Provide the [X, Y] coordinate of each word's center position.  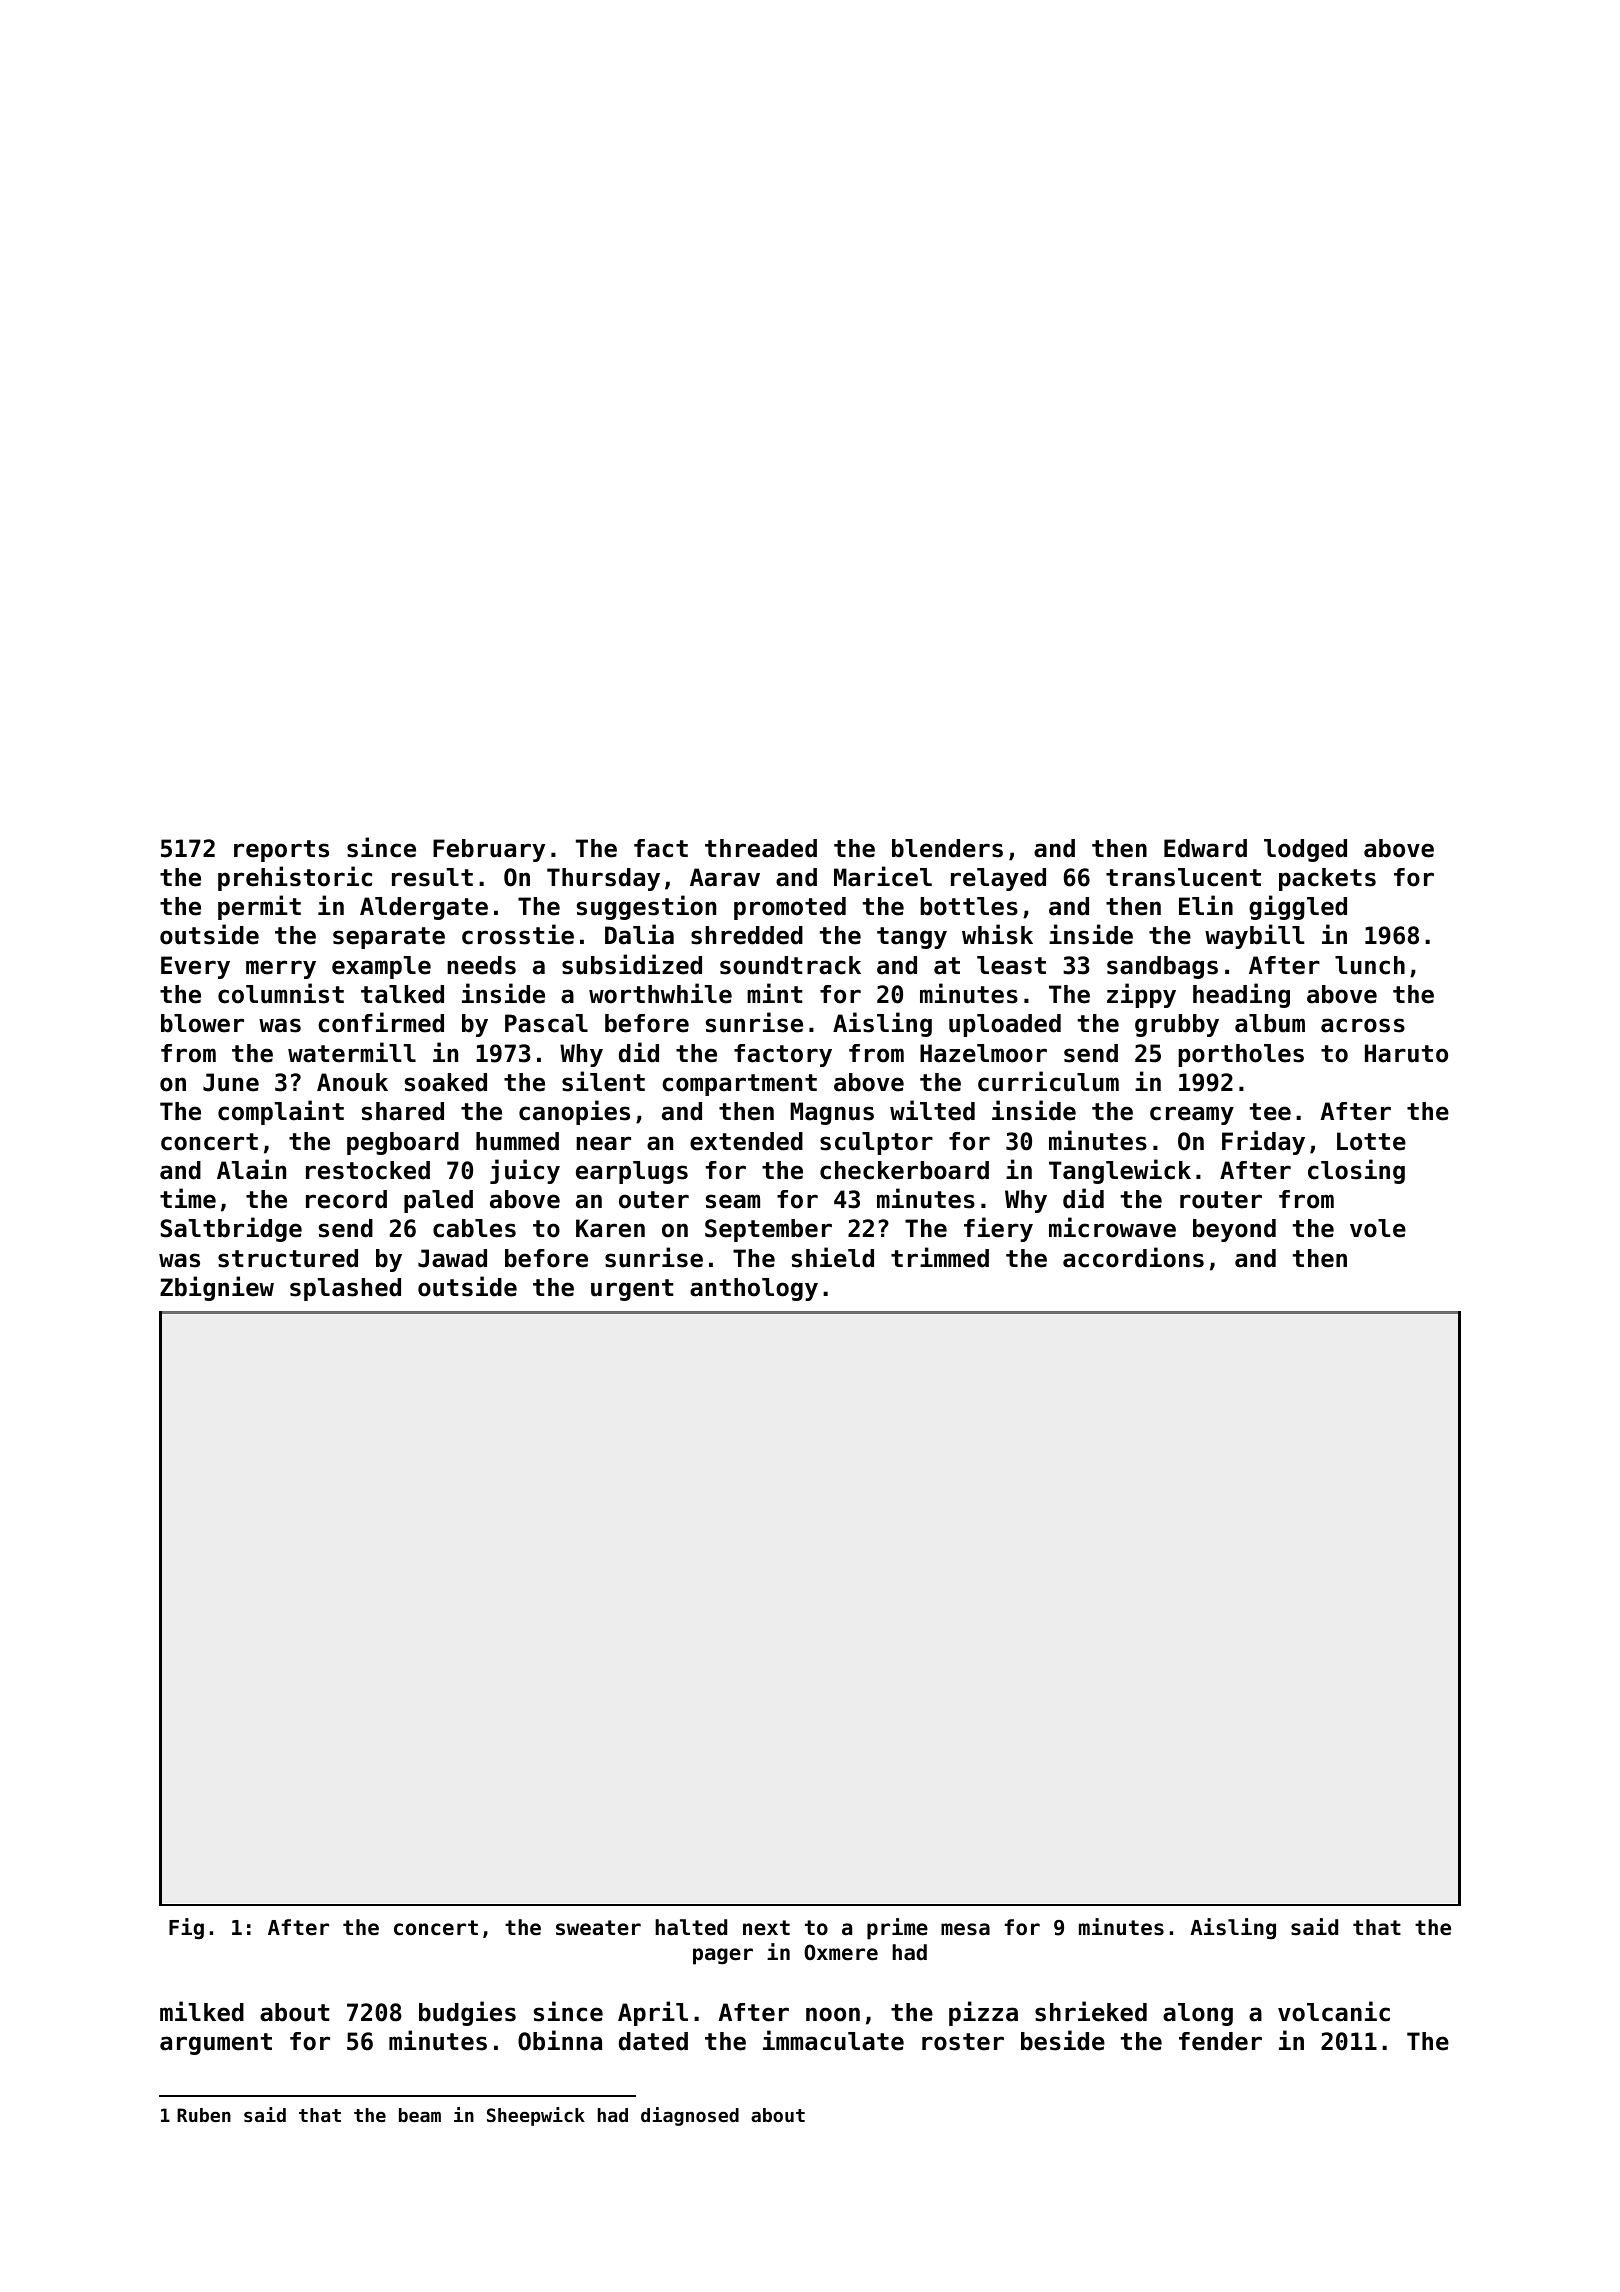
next [766, 1928]
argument [216, 2044]
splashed [345, 1289]
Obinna [560, 2040]
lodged [1305, 850]
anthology [754, 1289]
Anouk [352, 1082]
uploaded [1005, 1025]
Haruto [1406, 1053]
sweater [598, 1928]
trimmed [940, 1257]
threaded [761, 848]
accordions [1133, 1257]
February [489, 850]
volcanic [1334, 2011]
